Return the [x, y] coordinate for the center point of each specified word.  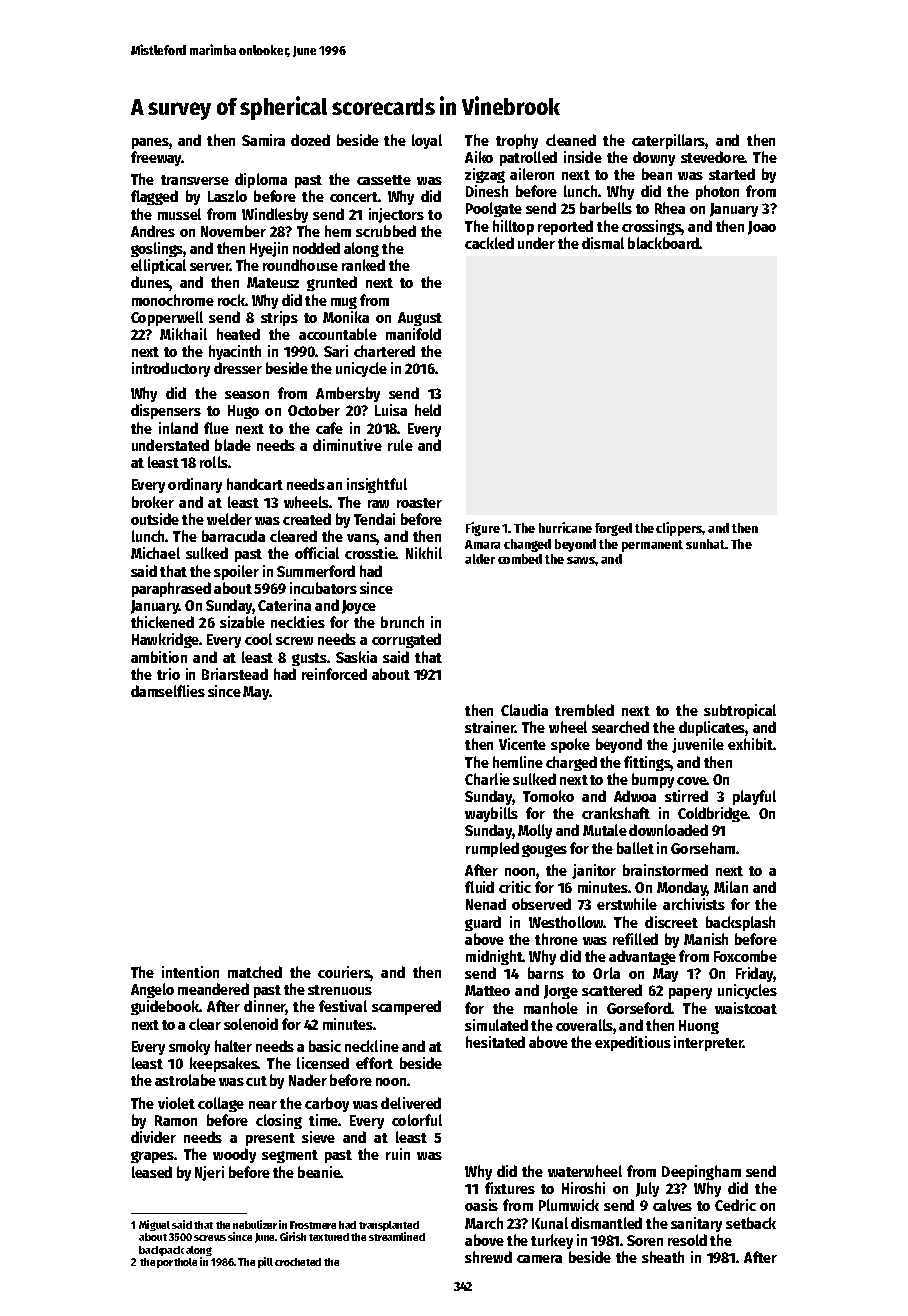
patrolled [528, 158]
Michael [155, 553]
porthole [177, 1263]
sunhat [706, 544]
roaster [419, 503]
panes [150, 143]
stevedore [713, 157]
